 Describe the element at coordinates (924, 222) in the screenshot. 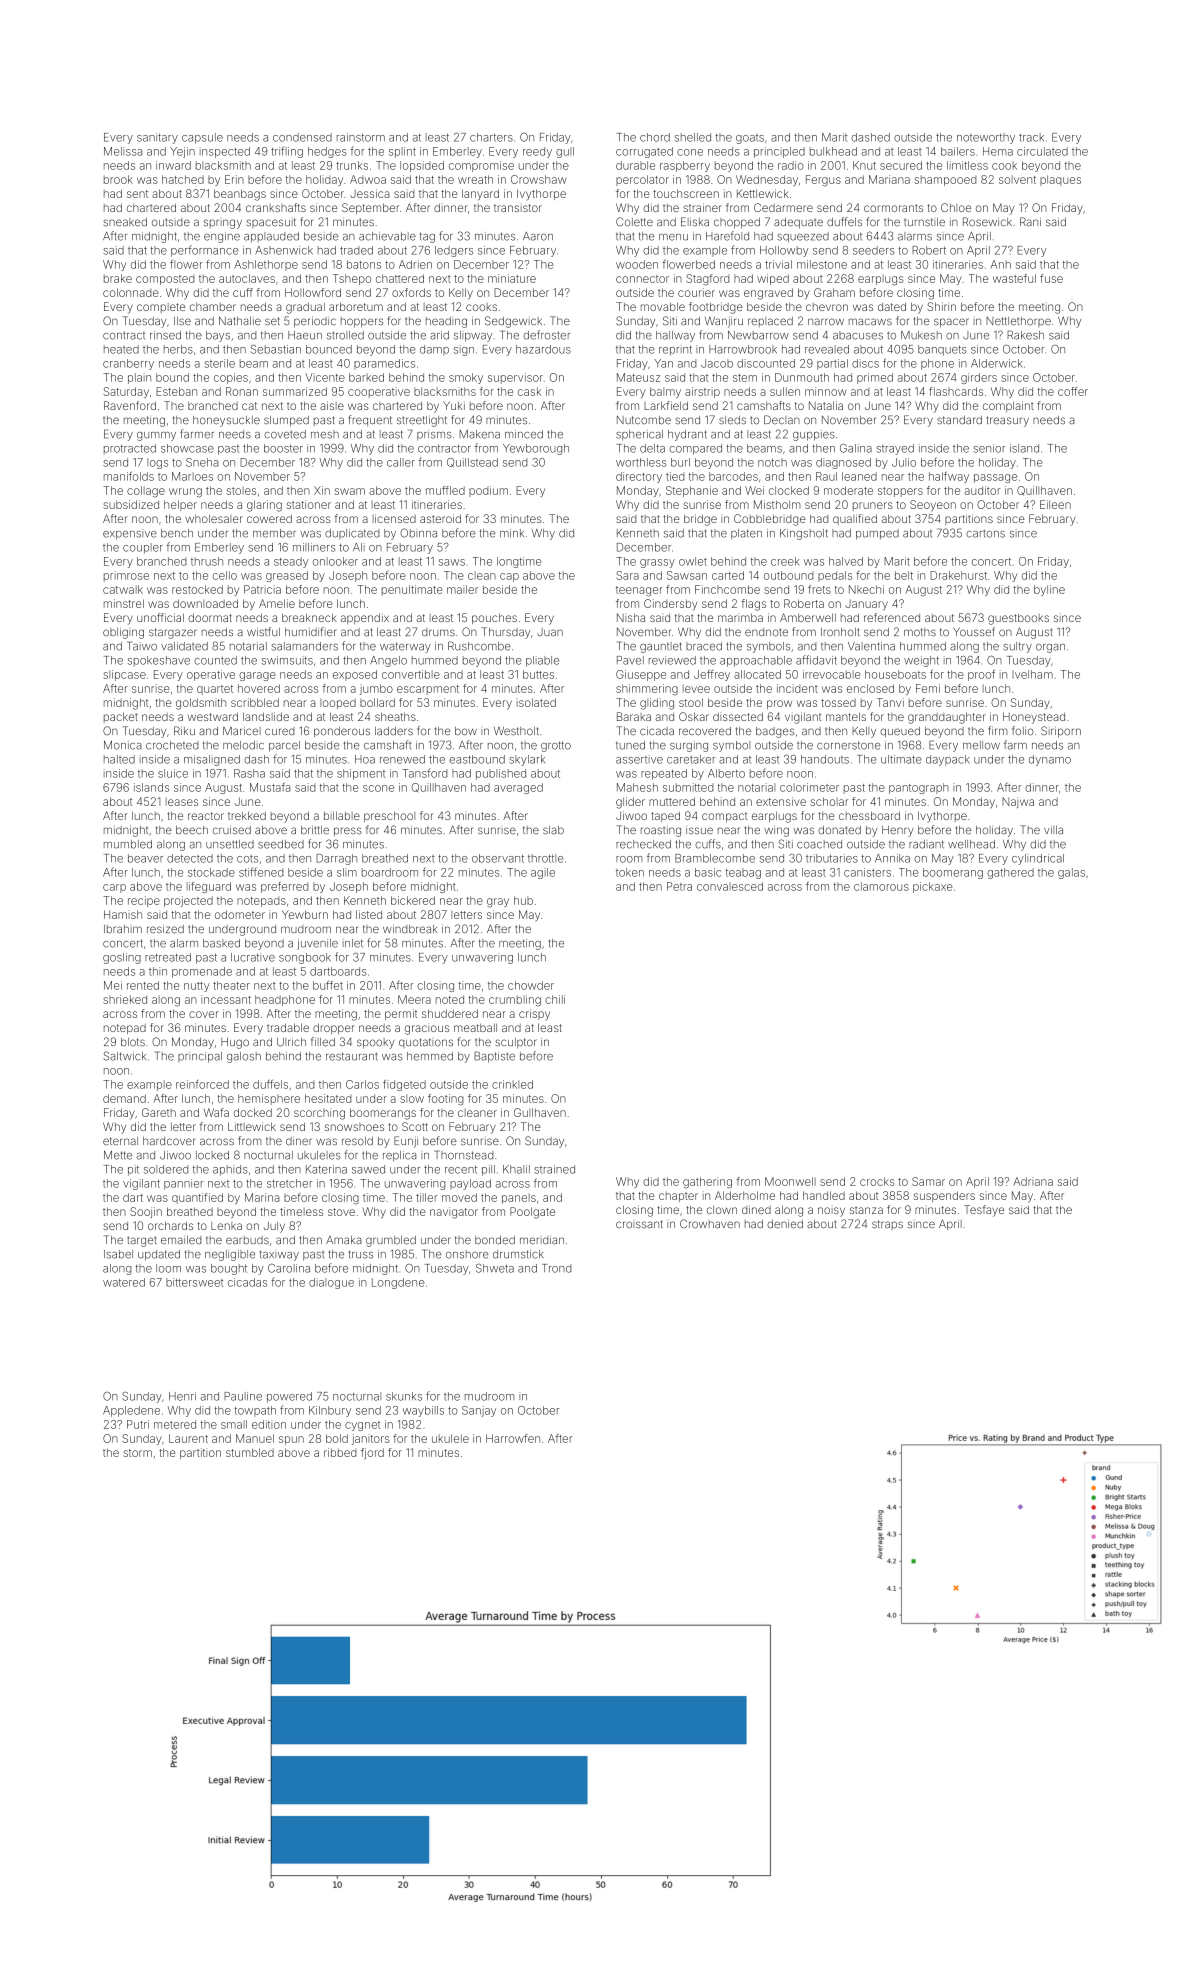

I see `turnstile` at that location.
